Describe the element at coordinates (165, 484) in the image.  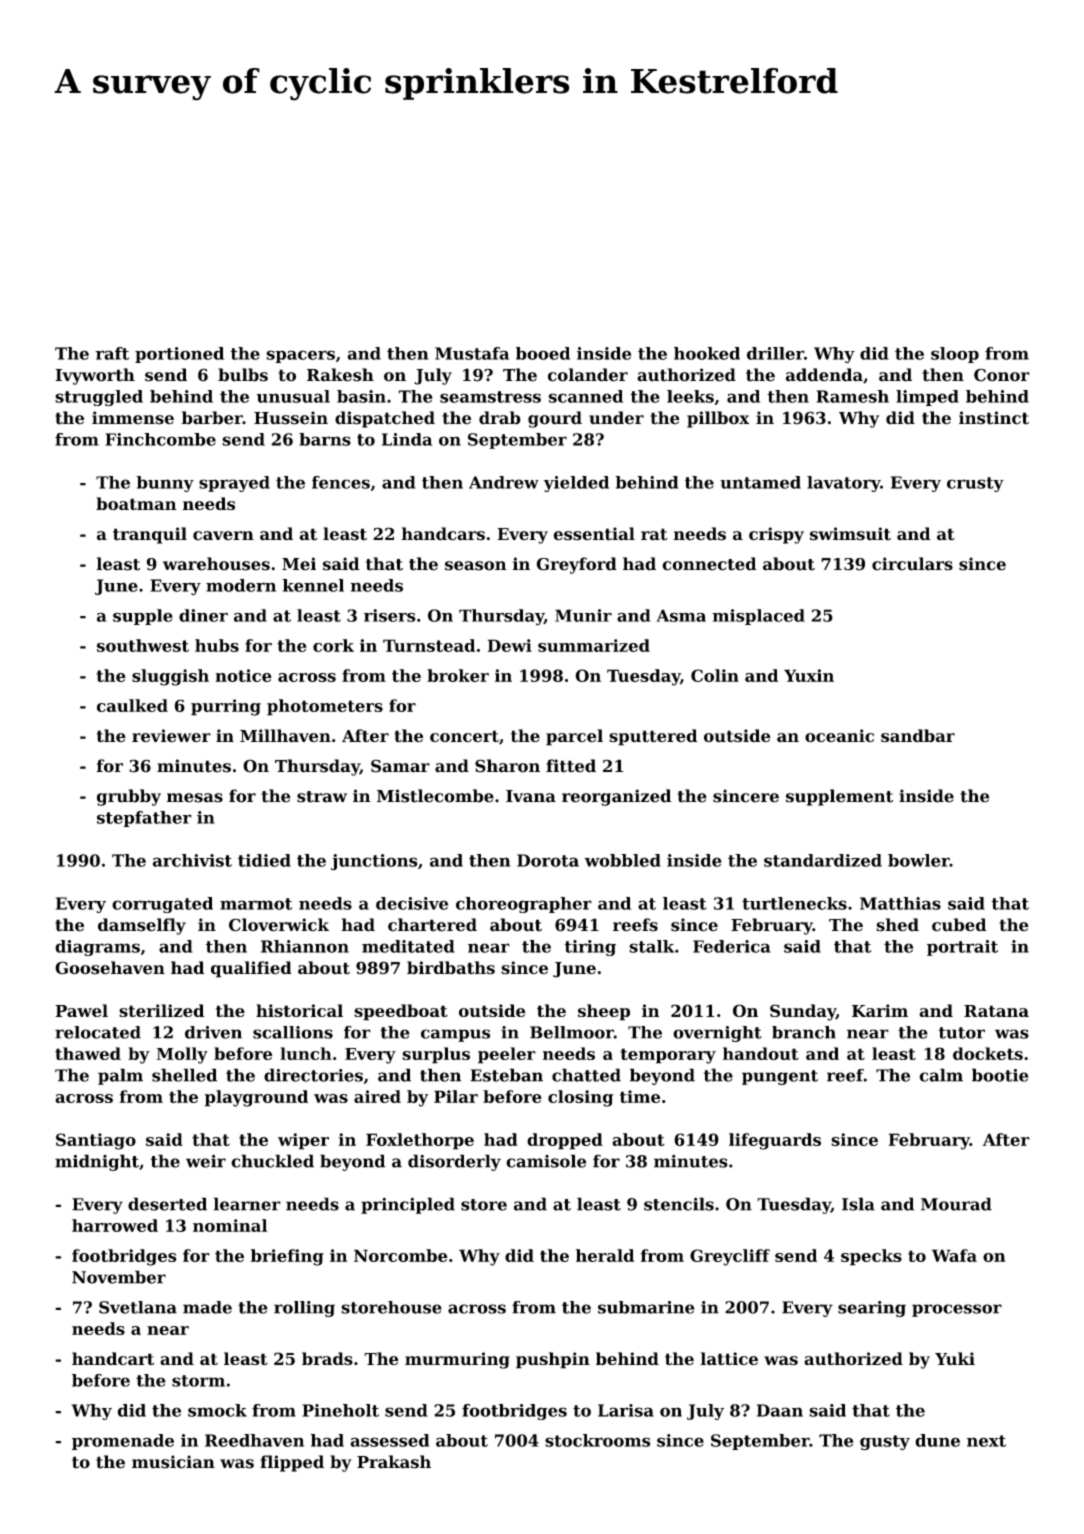
I see `bunny` at that location.
